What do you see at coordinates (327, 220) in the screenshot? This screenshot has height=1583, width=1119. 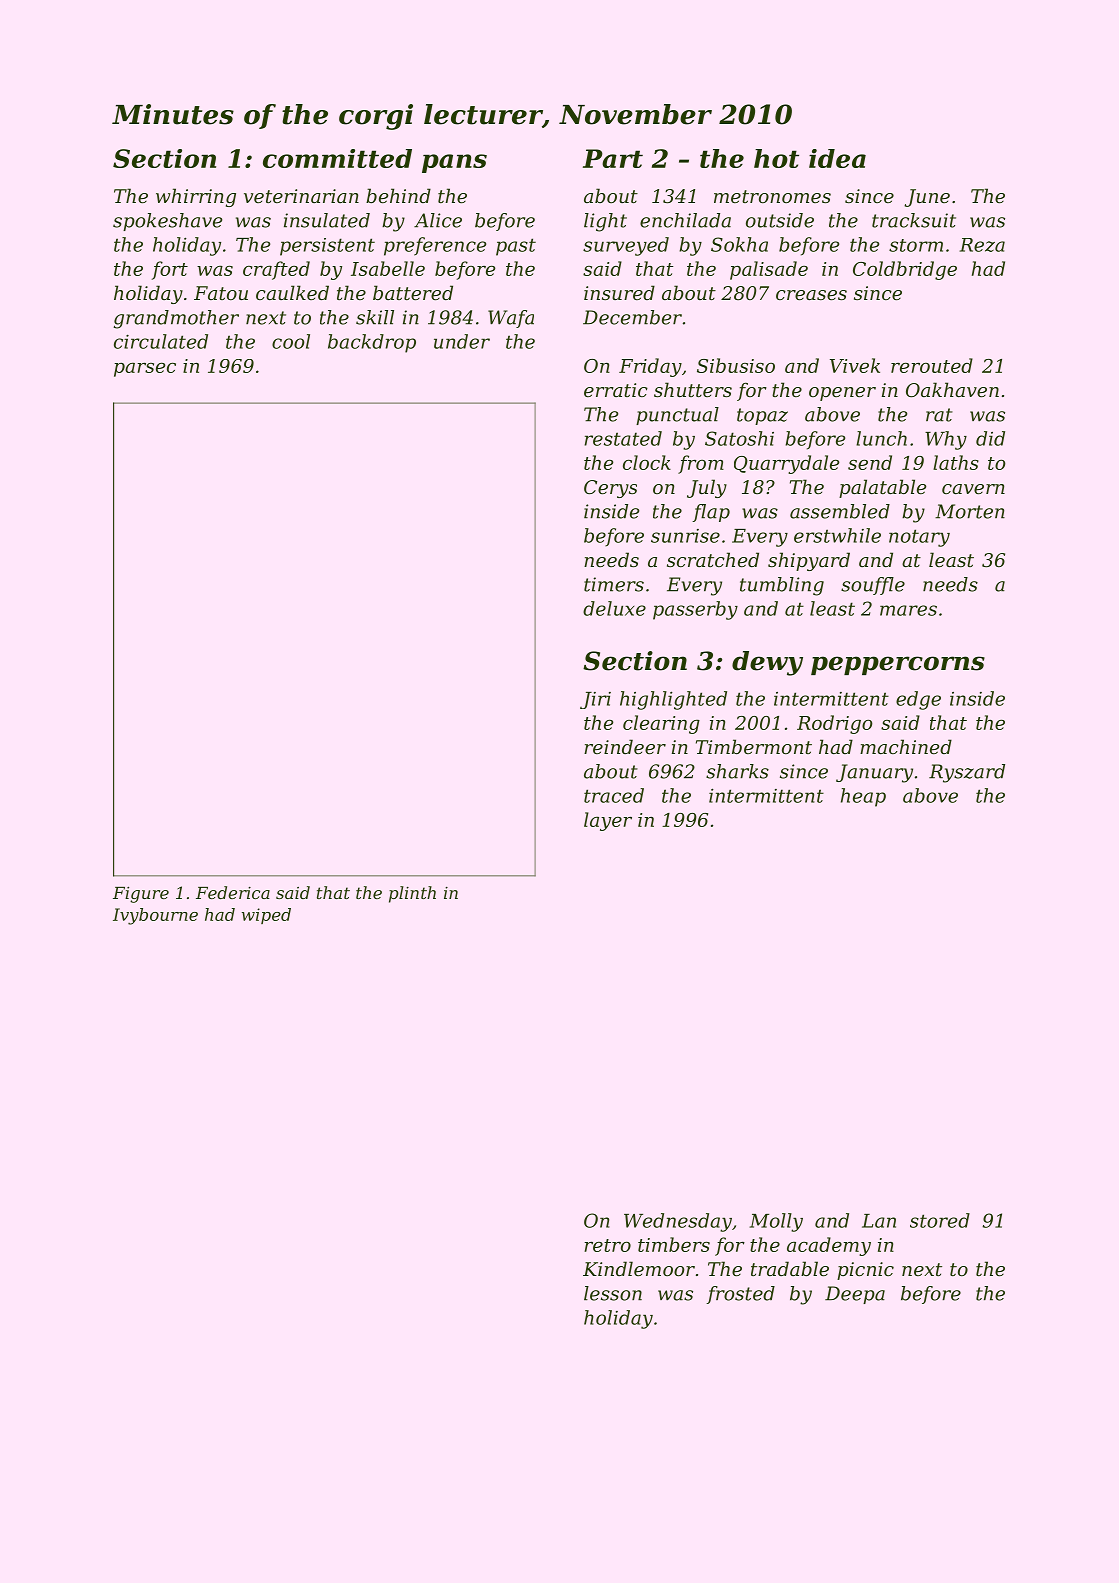 I see `insulated` at bounding box center [327, 220].
